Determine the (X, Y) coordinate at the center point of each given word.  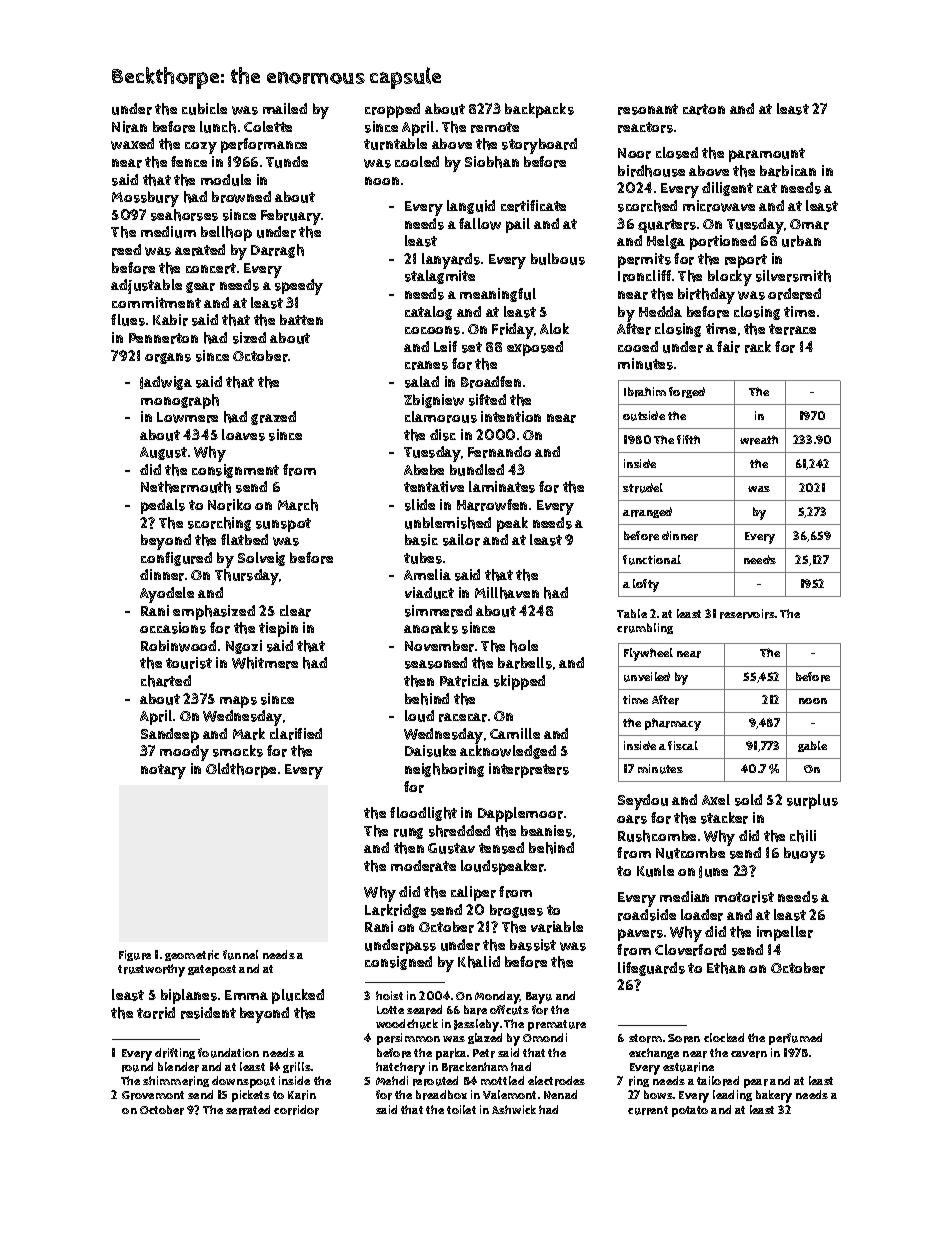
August (163, 453)
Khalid (479, 962)
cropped (392, 110)
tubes (423, 558)
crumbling (645, 628)
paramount (767, 155)
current (648, 1110)
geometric (192, 955)
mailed (285, 108)
